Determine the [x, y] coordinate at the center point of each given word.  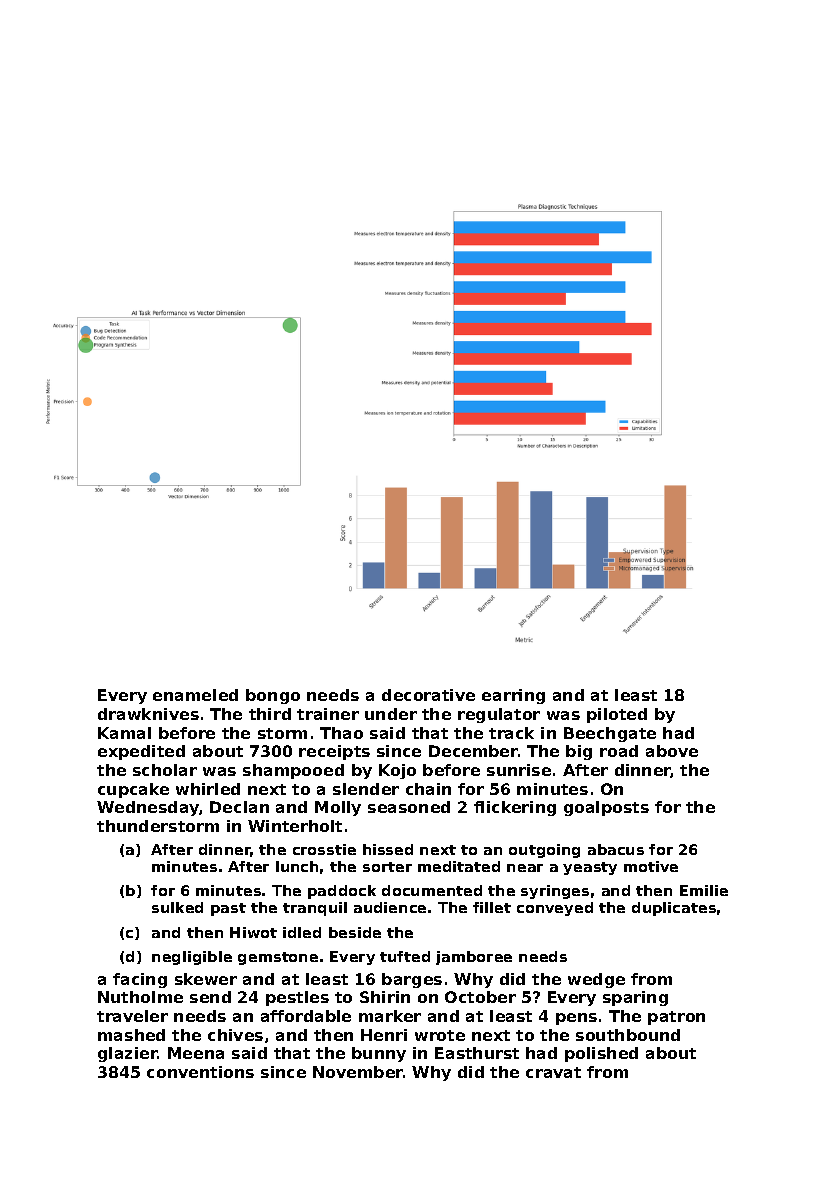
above [672, 751]
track [511, 733]
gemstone [278, 958]
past [228, 909]
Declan [239, 807]
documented [432, 890]
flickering [515, 808]
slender [366, 789]
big [579, 752]
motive [651, 866]
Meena [196, 1053]
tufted [405, 956]
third [270, 714]
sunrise [519, 770]
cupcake [133, 790]
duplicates [674, 909]
